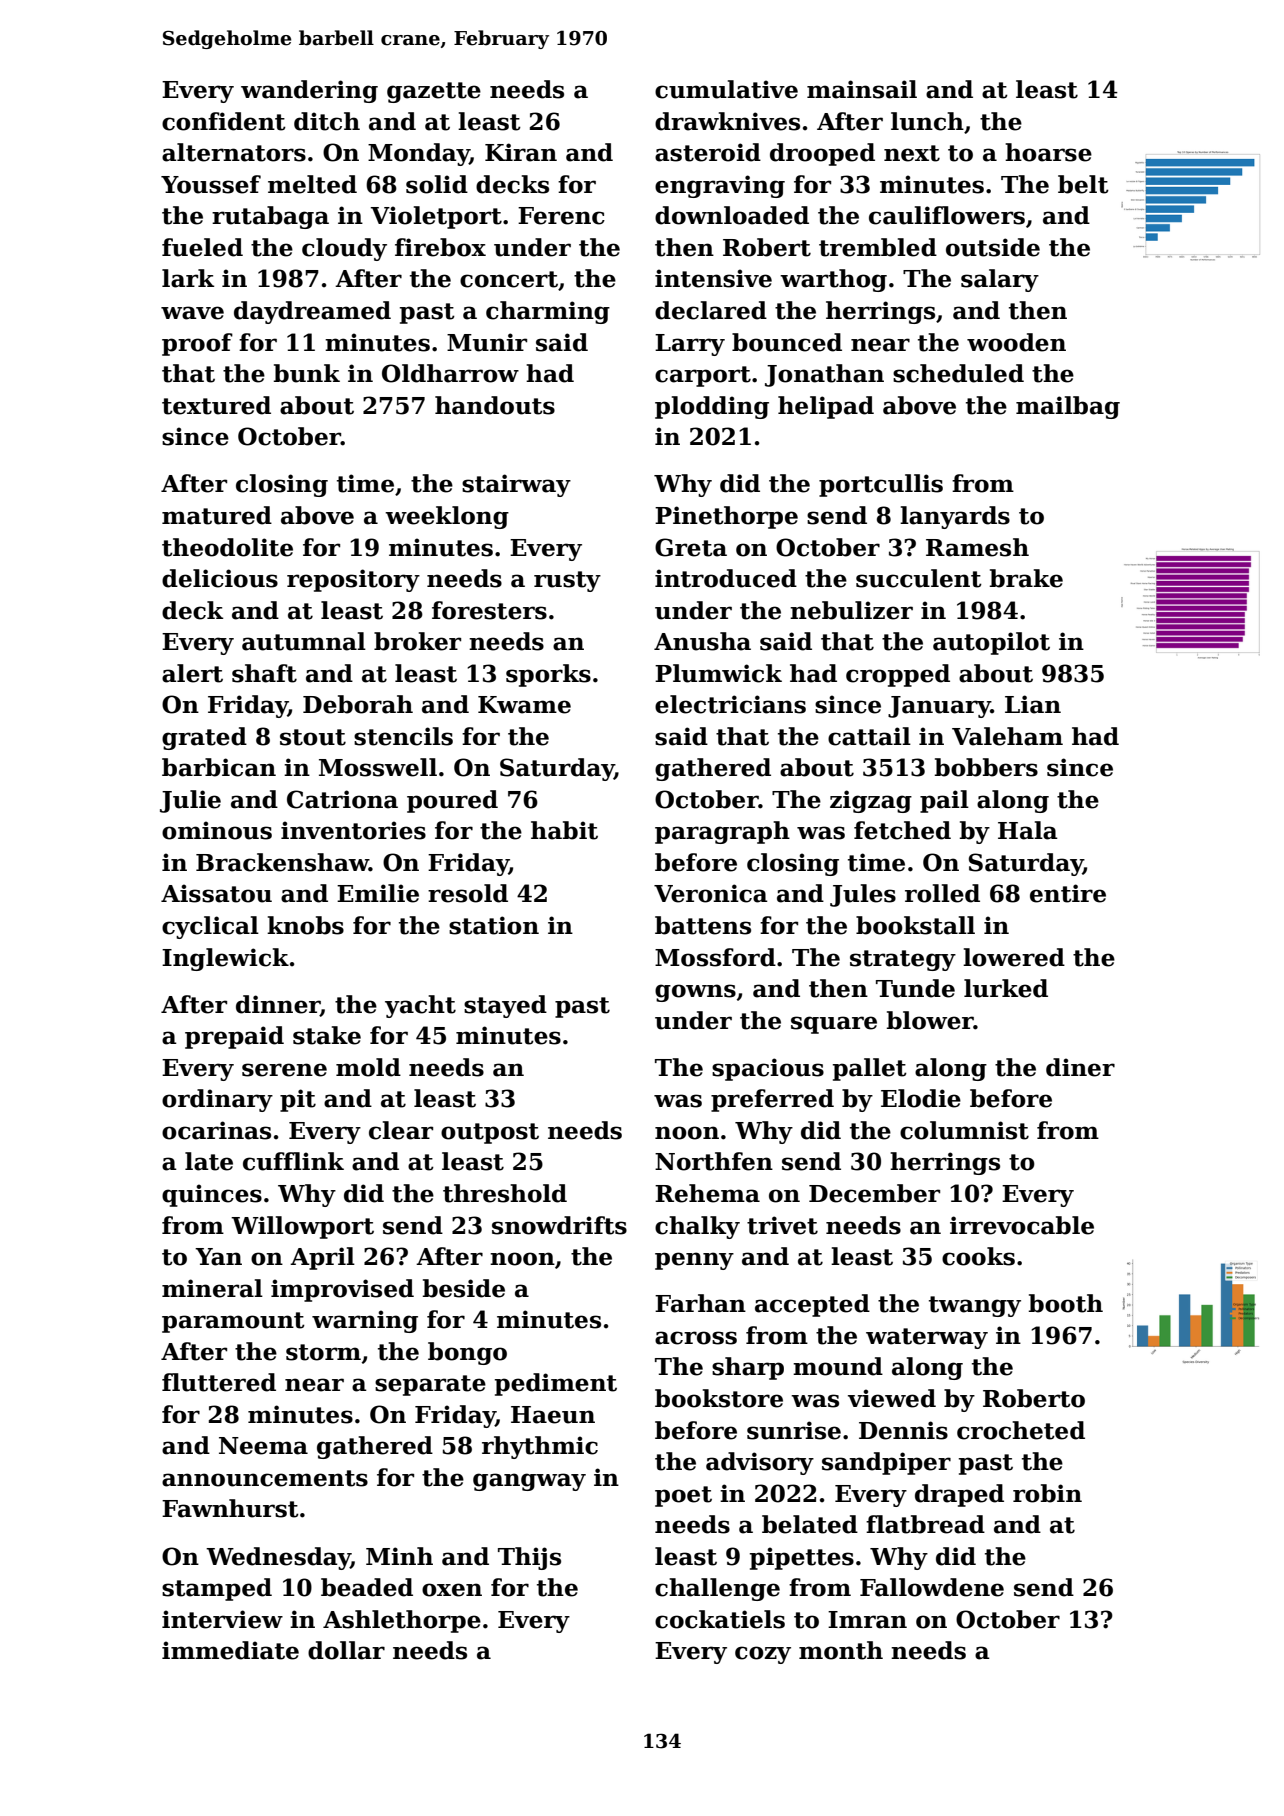 Image resolution: width=1284 pixels, height=1816 pixels. I want to click on dollar, so click(346, 1650).
